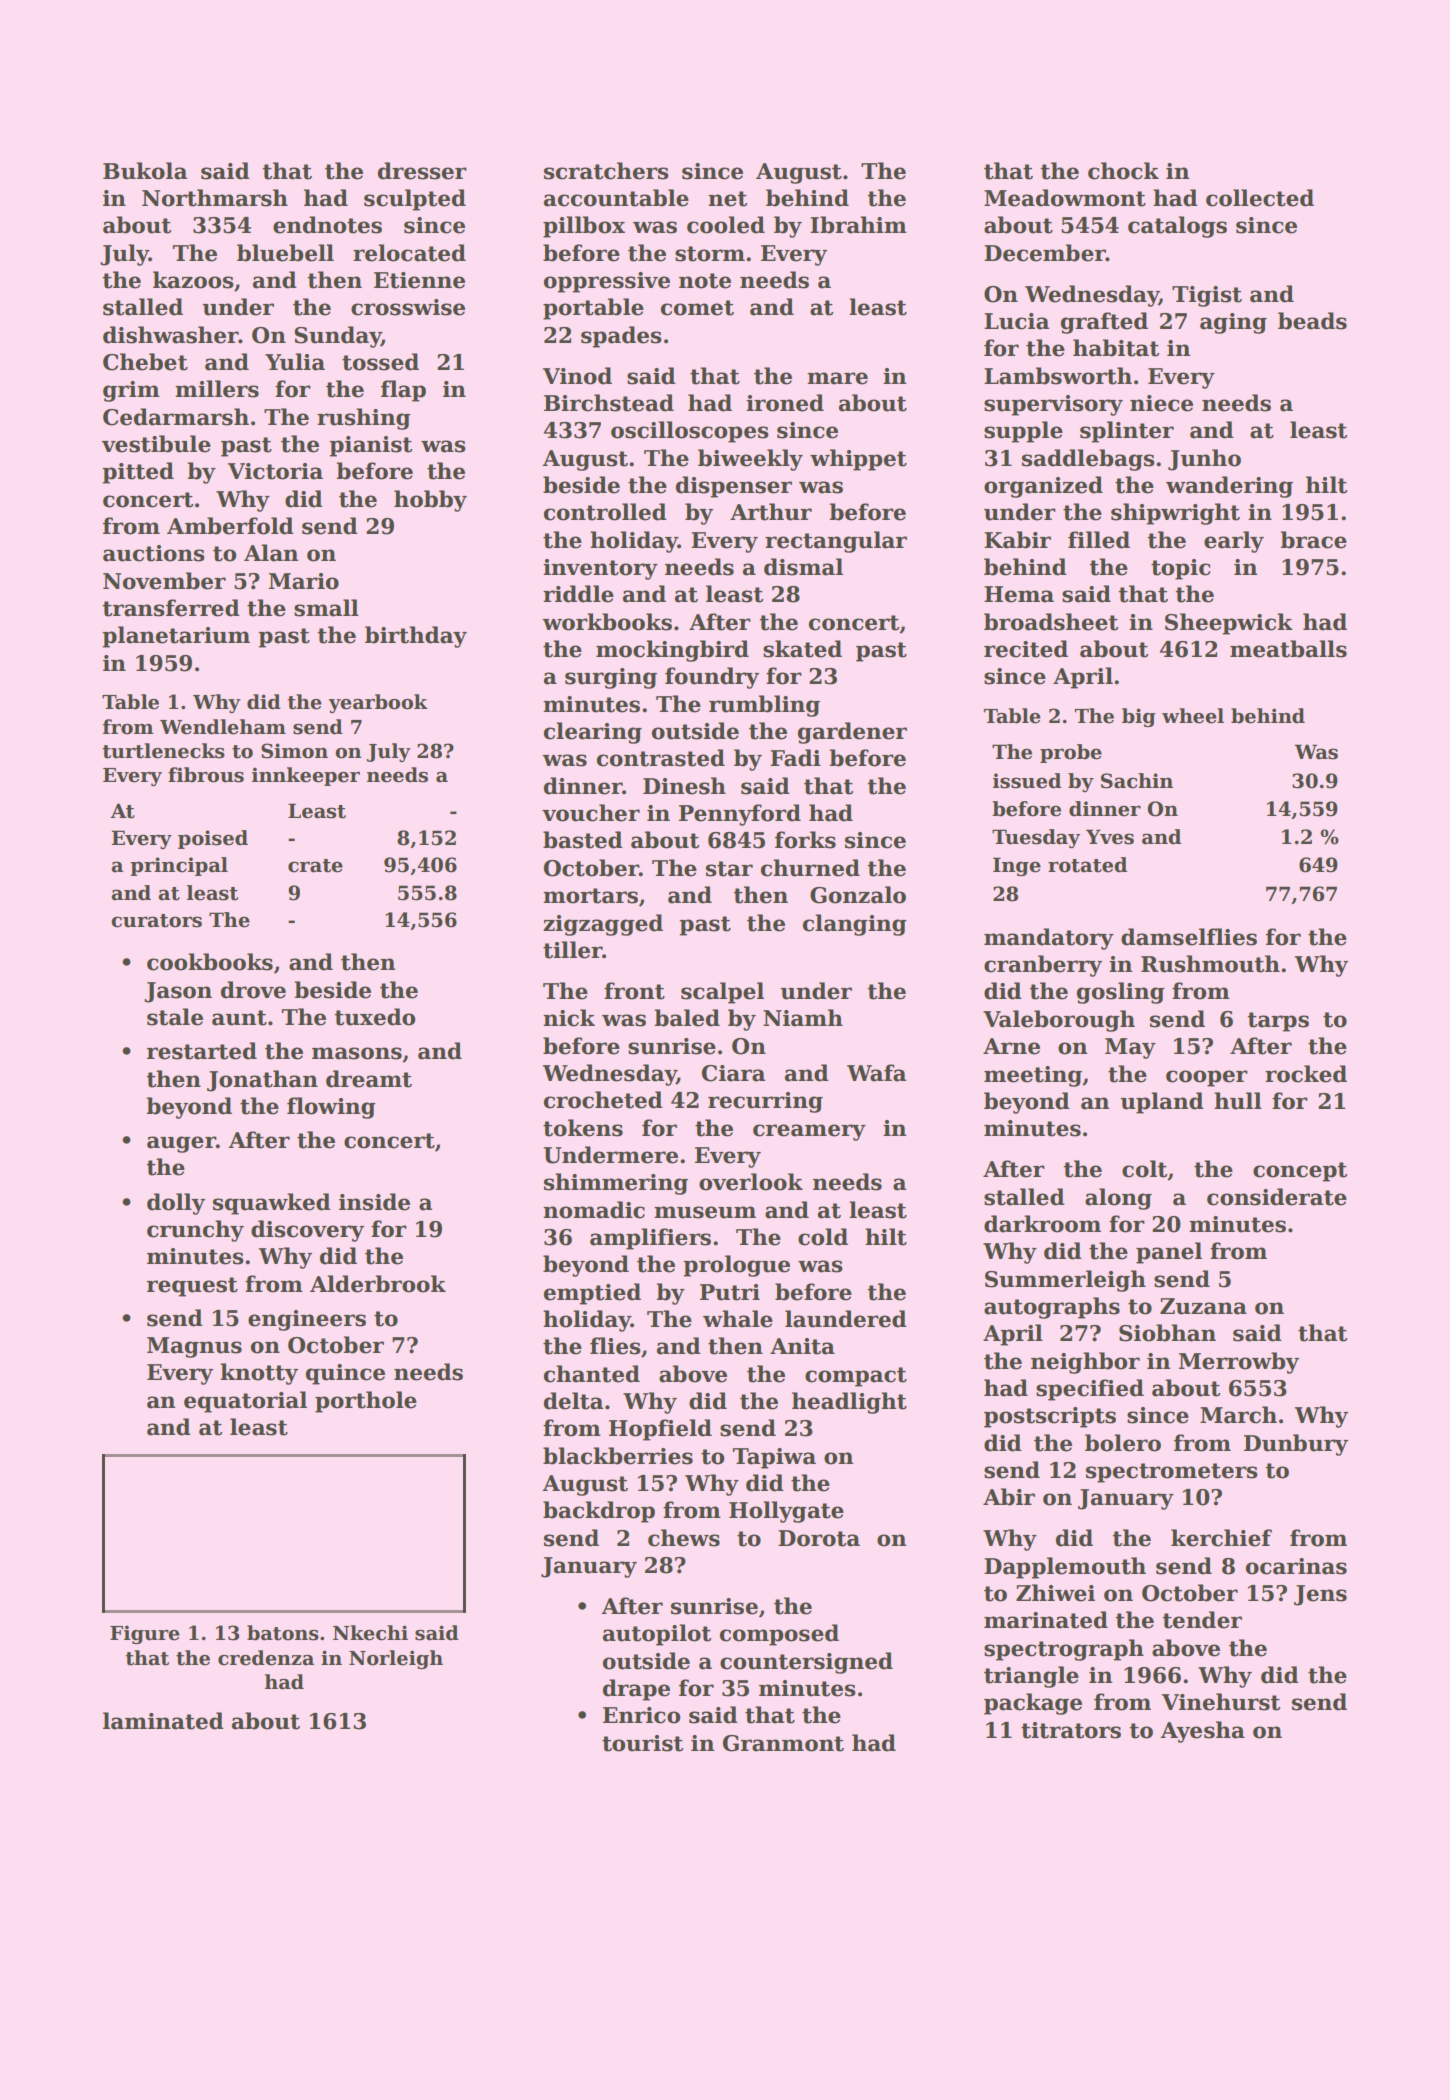  What do you see at coordinates (306, 776) in the document?
I see `innkeeper` at bounding box center [306, 776].
